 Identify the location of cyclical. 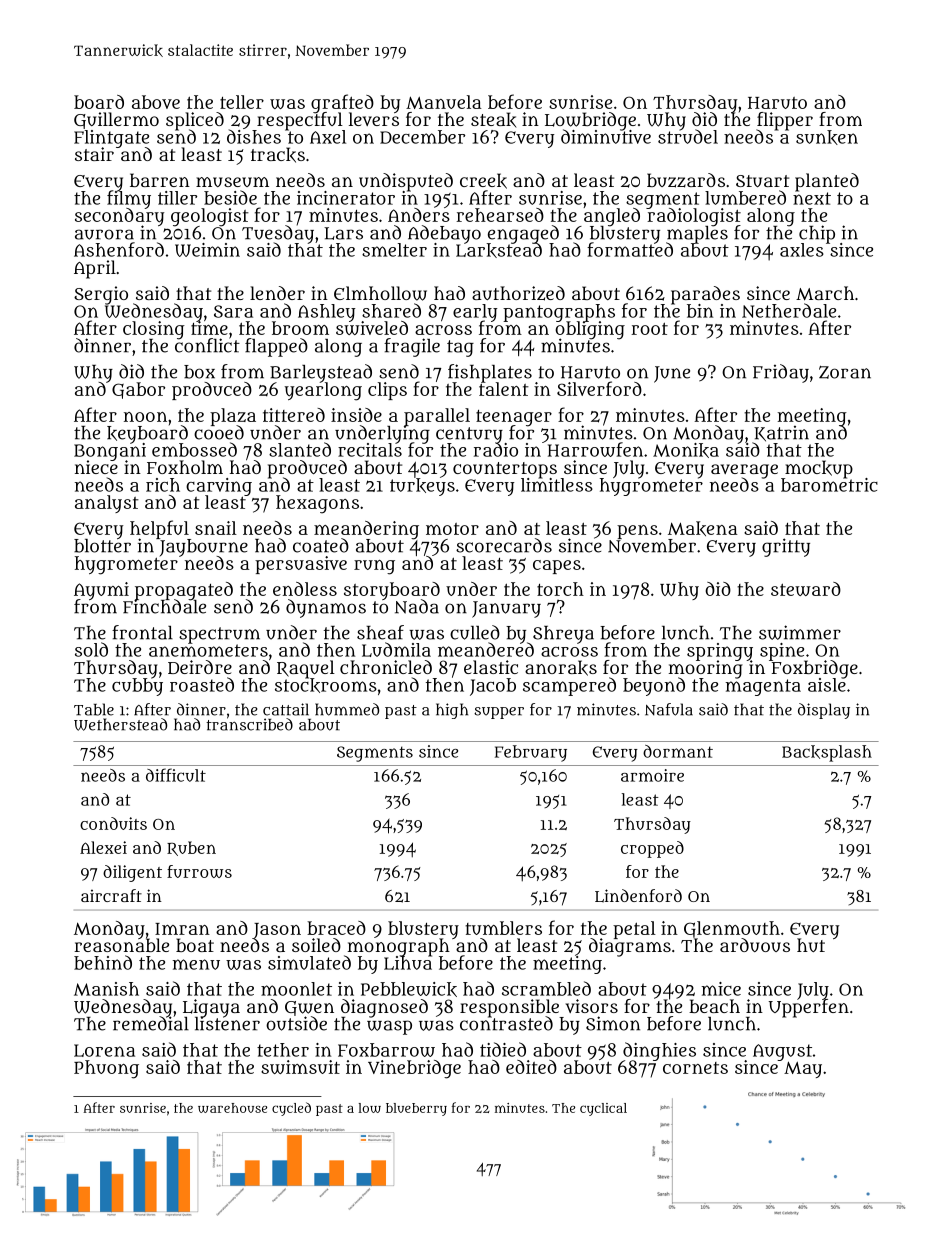
(603, 1109).
